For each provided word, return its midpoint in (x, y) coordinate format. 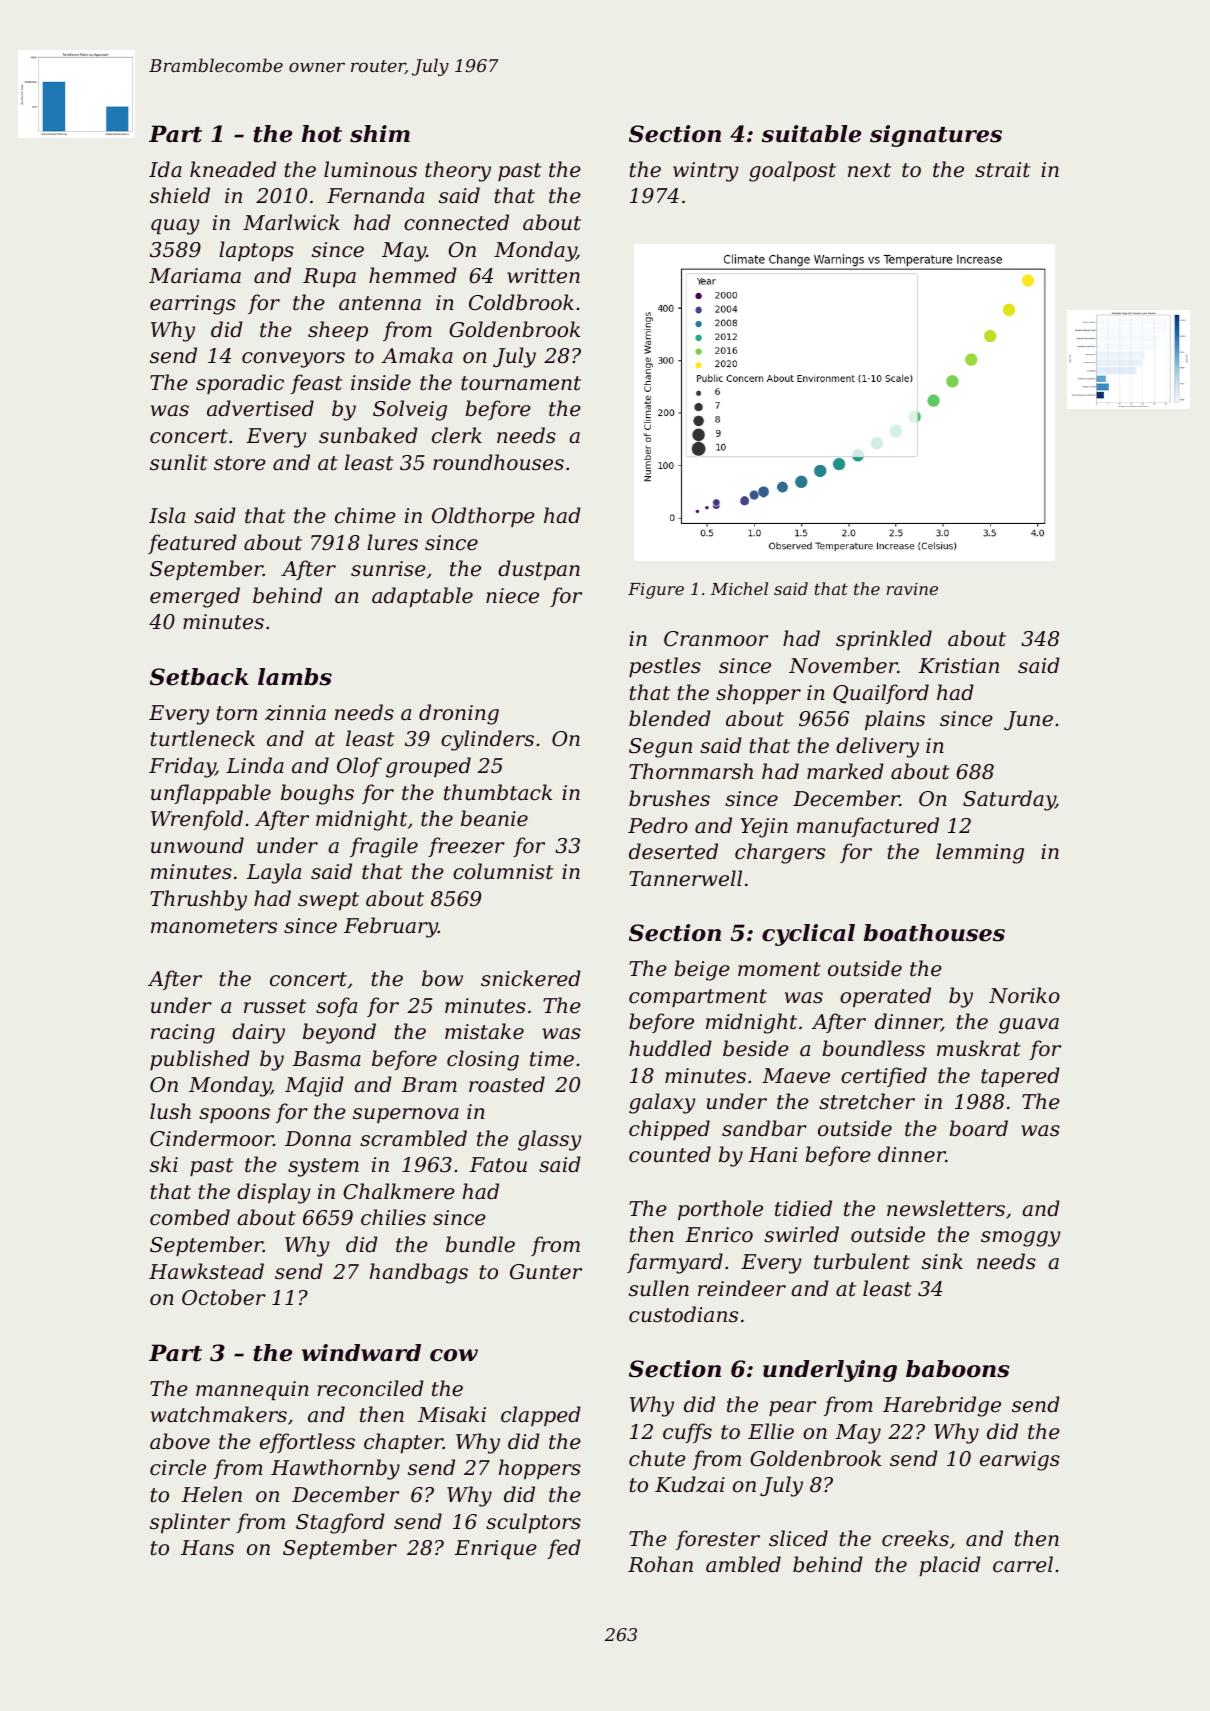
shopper (758, 694)
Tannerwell (685, 878)
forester (718, 1540)
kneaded (233, 169)
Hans (207, 1547)
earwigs (1020, 1461)
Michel (739, 588)
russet (275, 1006)
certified (884, 1077)
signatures (936, 136)
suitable (811, 134)
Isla (167, 515)
